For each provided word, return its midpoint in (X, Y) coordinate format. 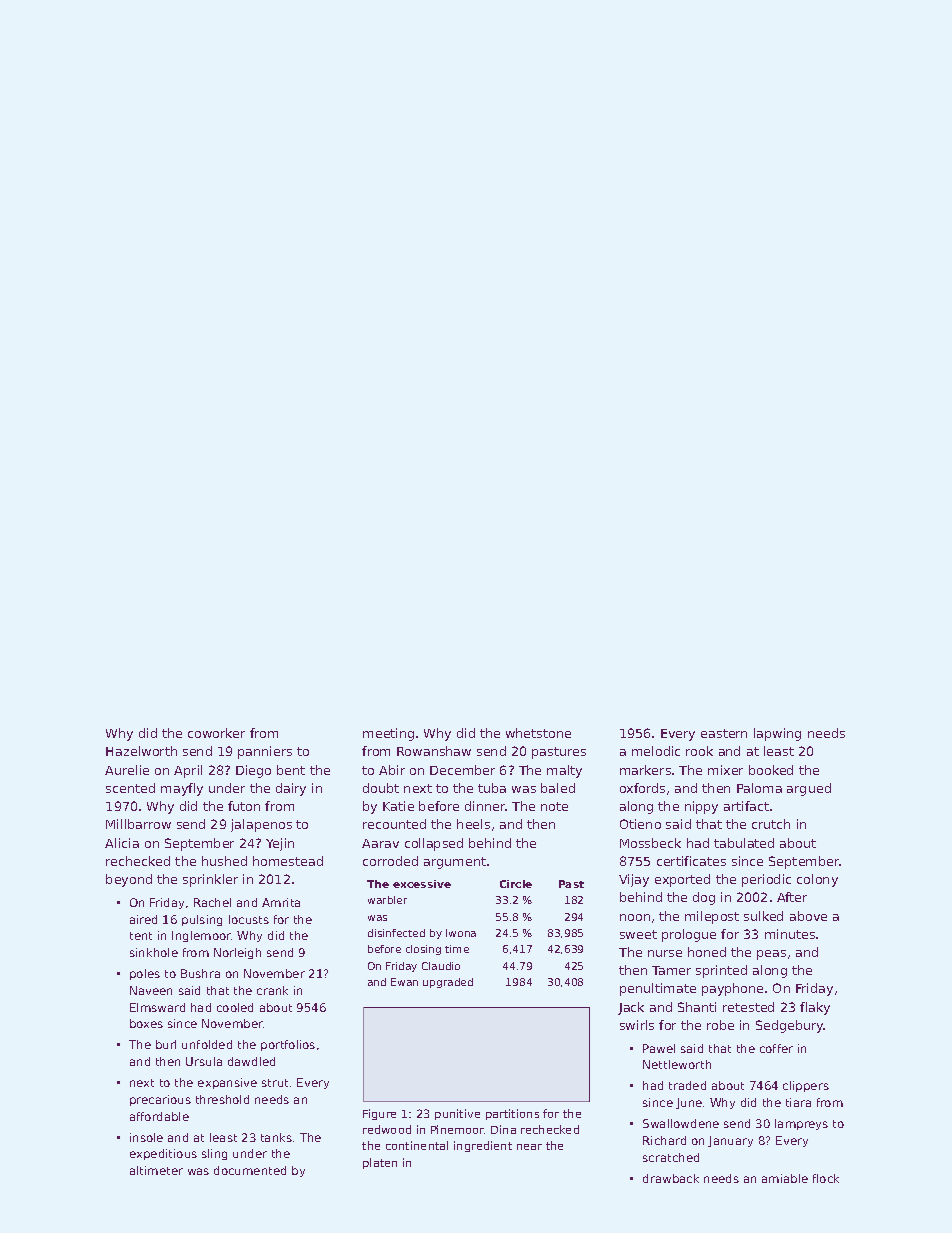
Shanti (697, 1007)
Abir (392, 770)
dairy (291, 789)
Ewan (404, 982)
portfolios (288, 1045)
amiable (785, 1178)
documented (250, 1170)
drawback (671, 1178)
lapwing (777, 734)
